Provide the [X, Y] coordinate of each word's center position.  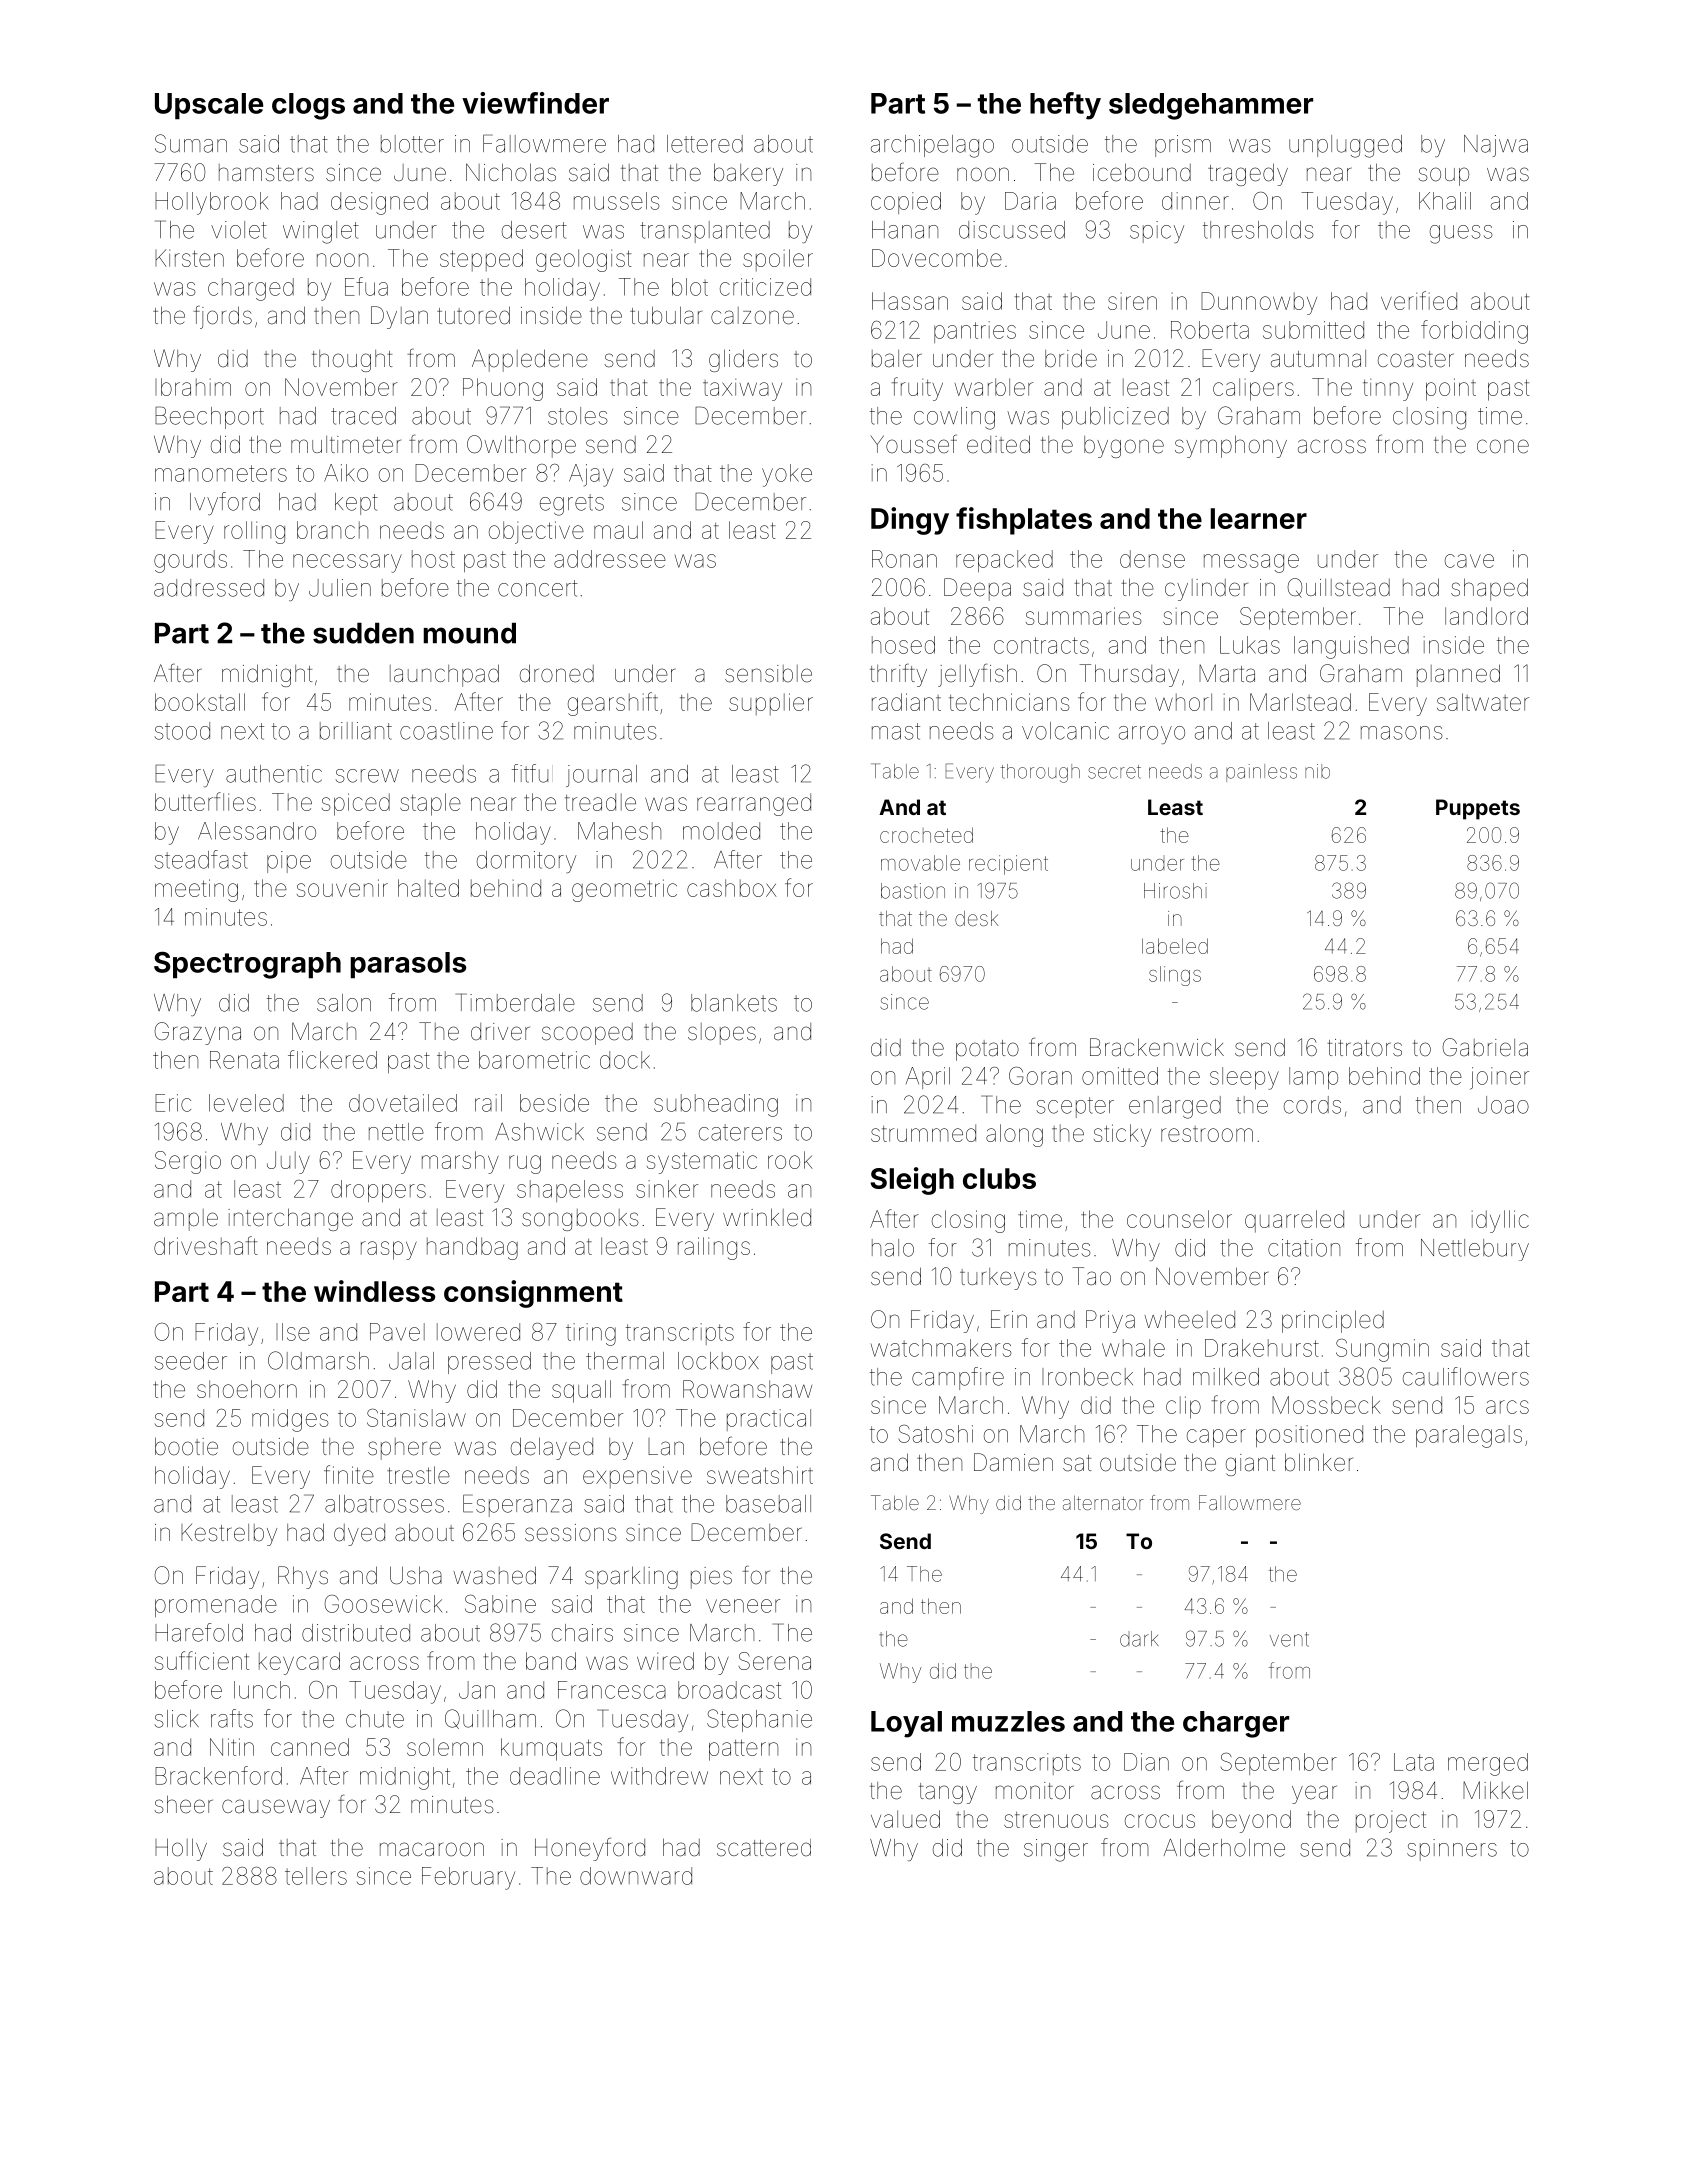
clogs [308, 106]
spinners [1452, 1850]
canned [310, 1747]
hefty [1065, 106]
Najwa [1496, 146]
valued [905, 1819]
